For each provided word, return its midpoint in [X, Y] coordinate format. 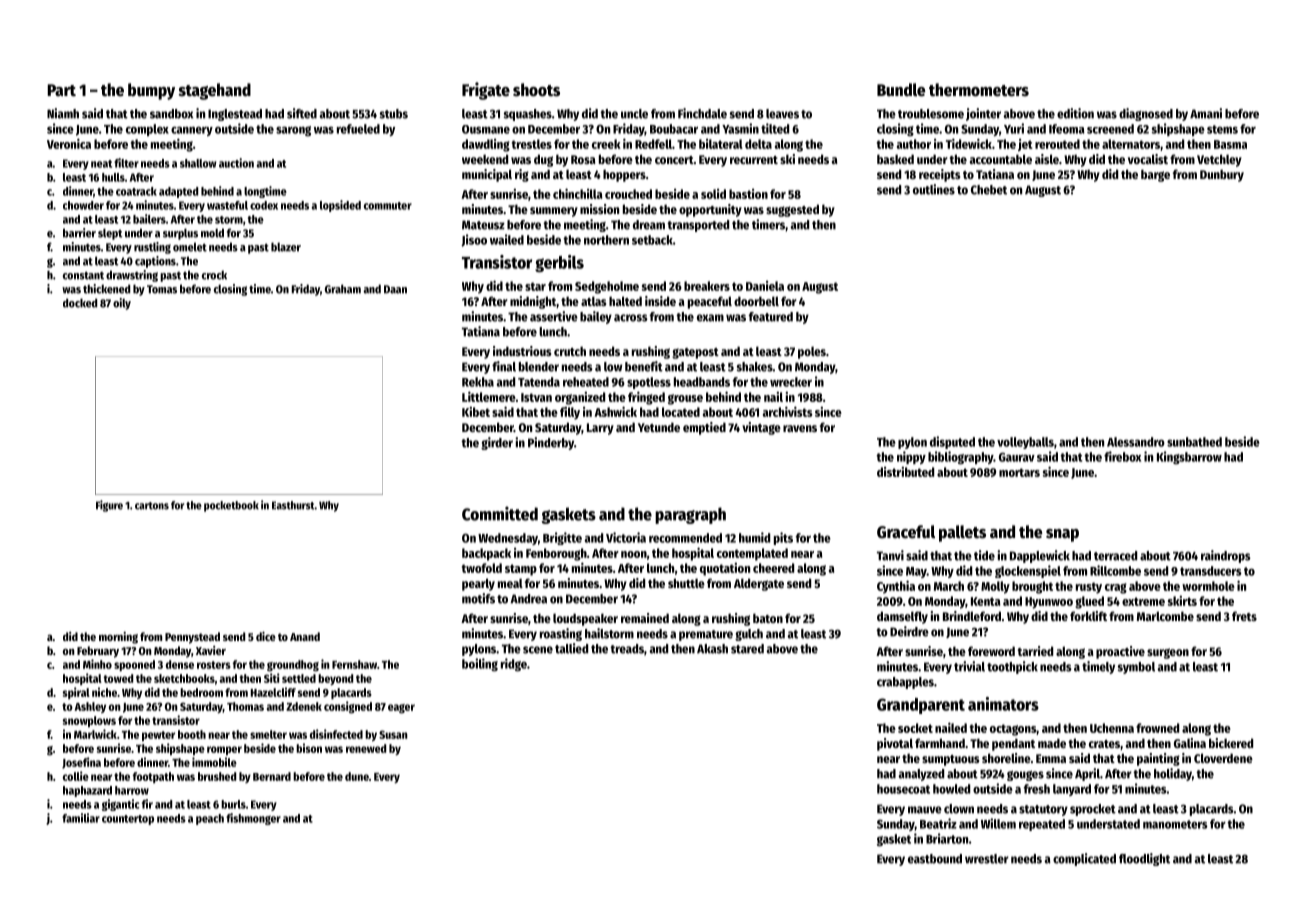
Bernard [272, 776]
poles [812, 352]
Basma [1230, 144]
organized [580, 398]
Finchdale [702, 113]
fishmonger [253, 819]
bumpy [151, 91]
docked [80, 303]
